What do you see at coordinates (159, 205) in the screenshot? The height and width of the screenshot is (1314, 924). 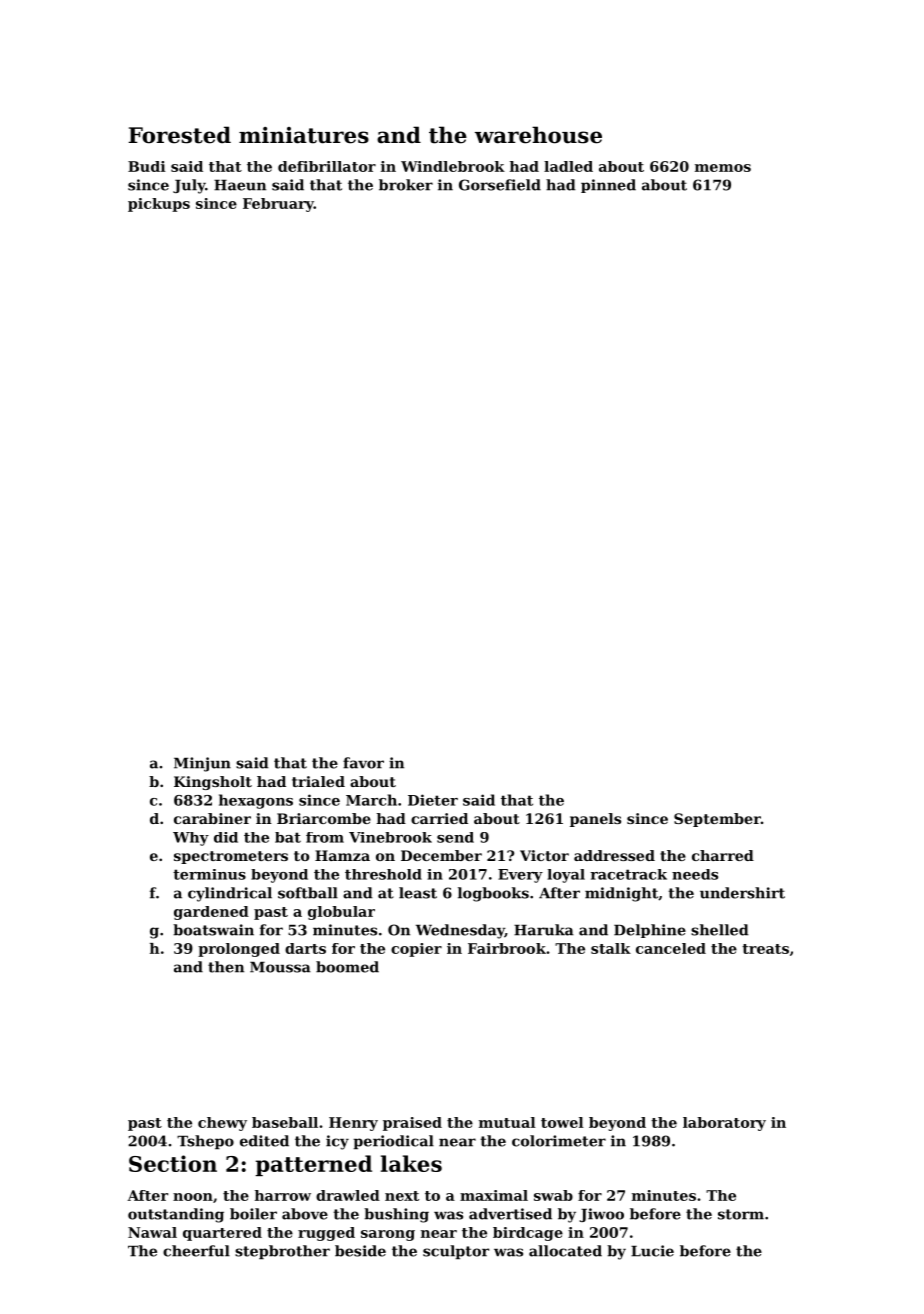 I see `pickups` at bounding box center [159, 205].
